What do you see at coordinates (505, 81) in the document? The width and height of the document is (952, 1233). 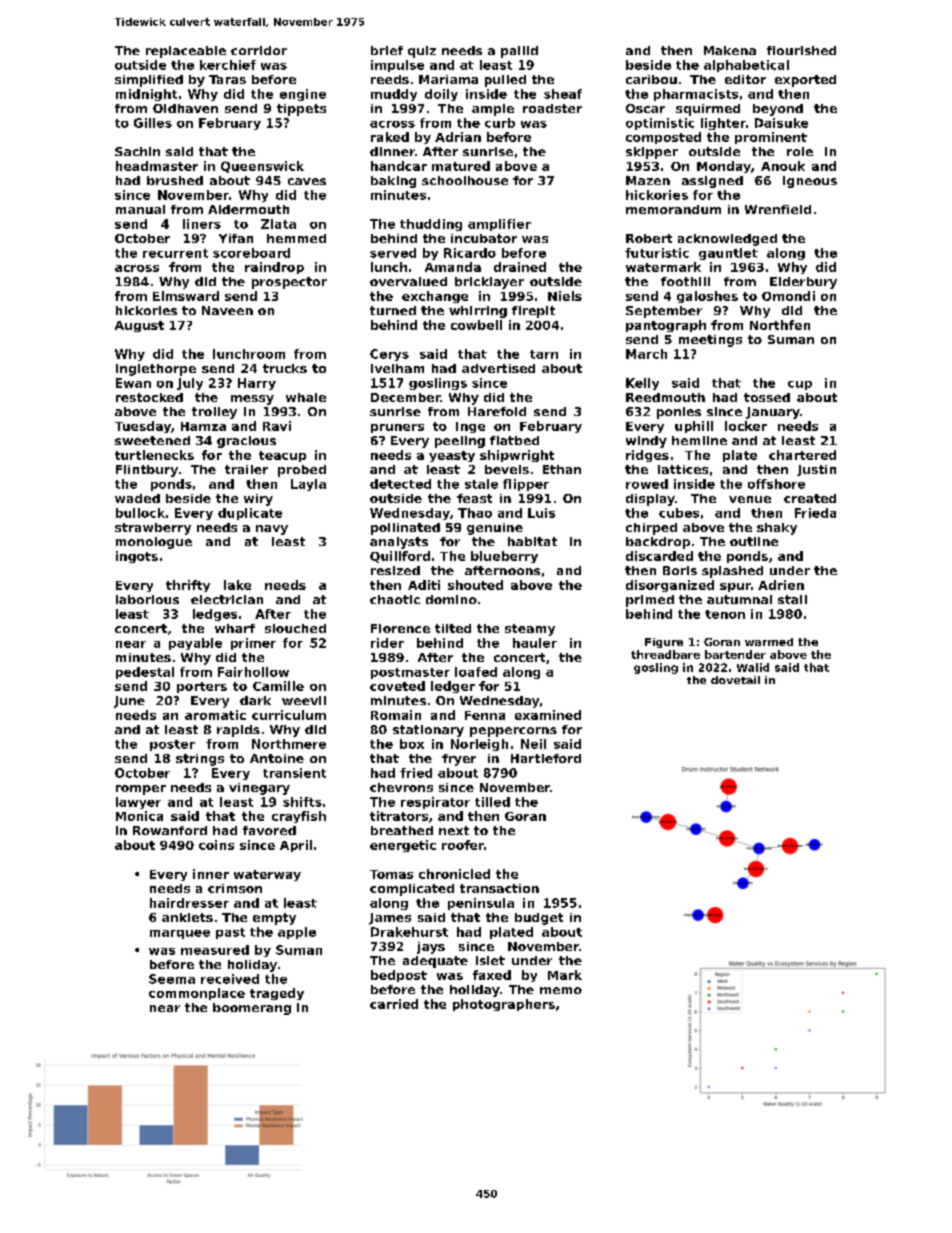 I see `pulled` at bounding box center [505, 81].
